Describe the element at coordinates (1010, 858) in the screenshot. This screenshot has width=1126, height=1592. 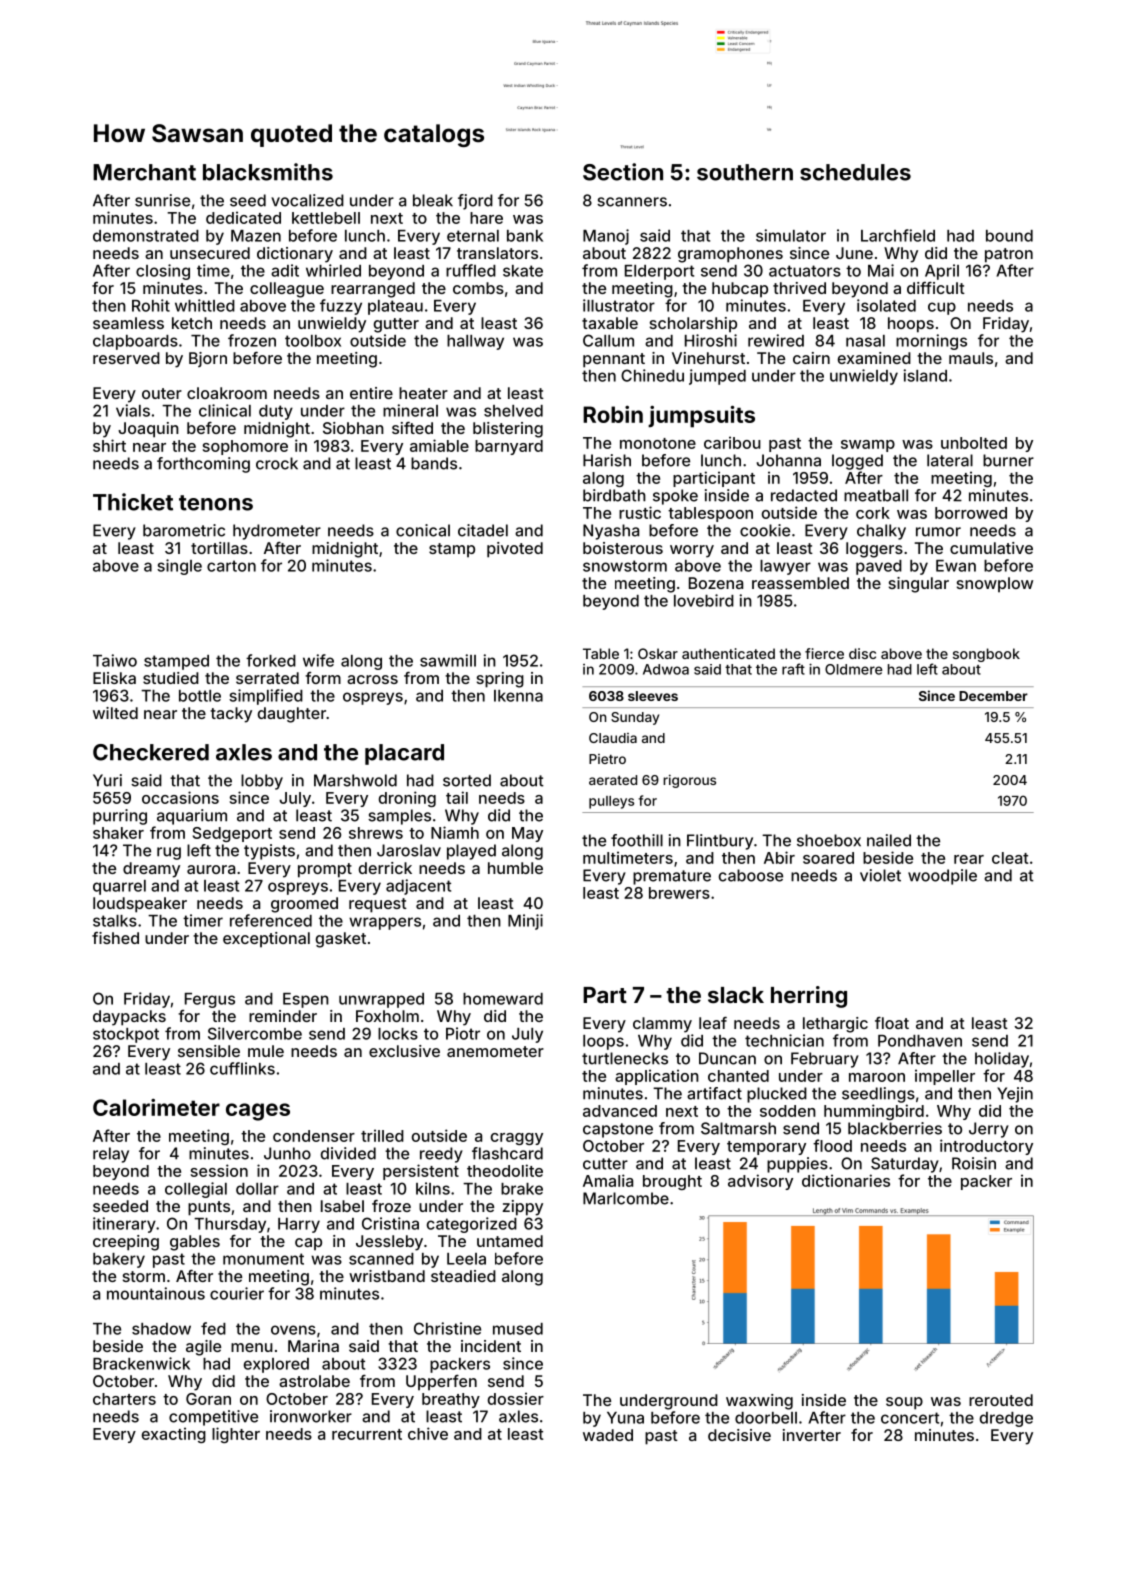
I see `cleat` at that location.
